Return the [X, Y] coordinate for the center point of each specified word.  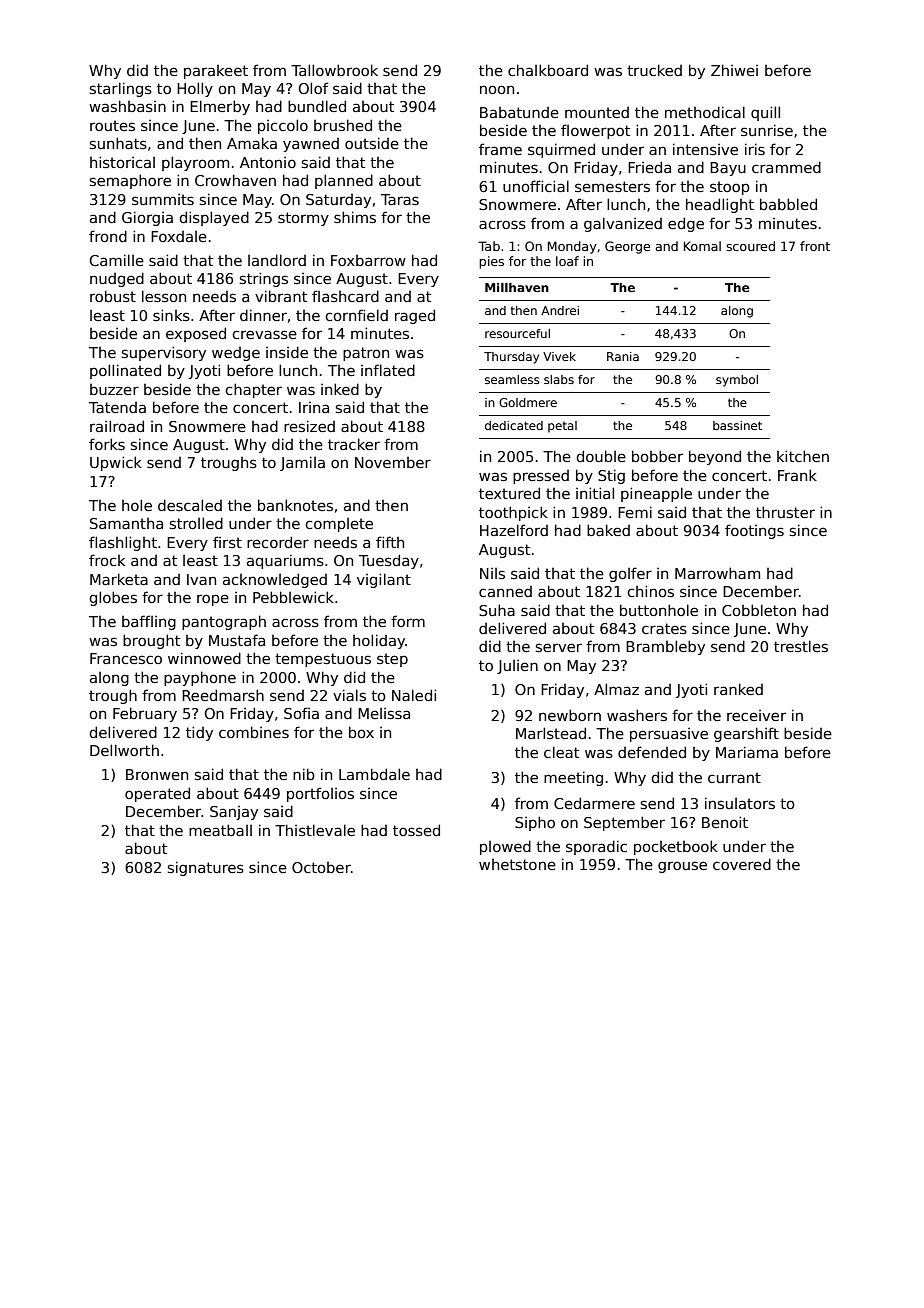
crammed [786, 167]
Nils [492, 573]
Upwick [116, 463]
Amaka [252, 143]
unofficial [536, 186]
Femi [635, 512]
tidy [199, 733]
